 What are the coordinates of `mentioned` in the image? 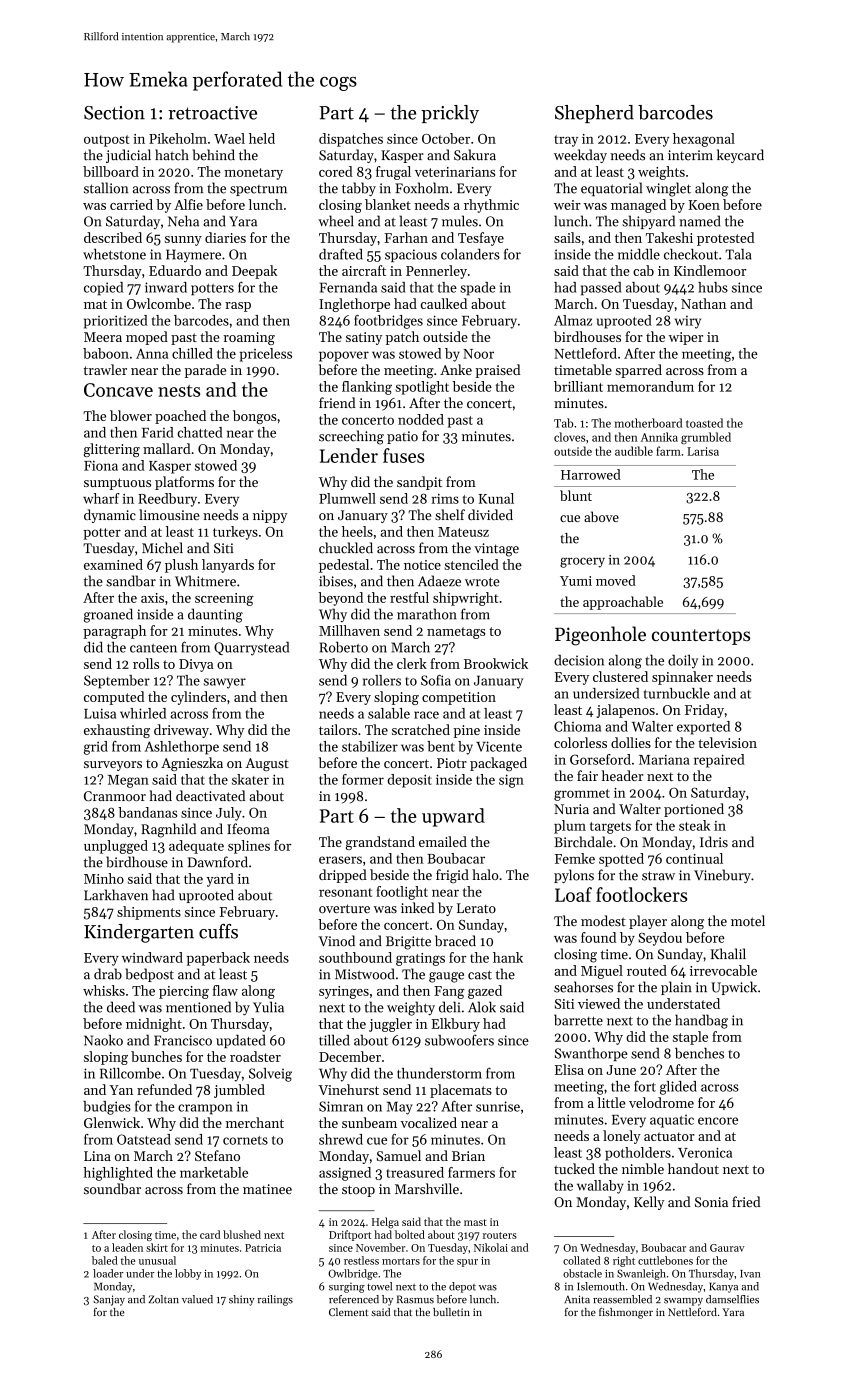 It's located at (198, 1007).
